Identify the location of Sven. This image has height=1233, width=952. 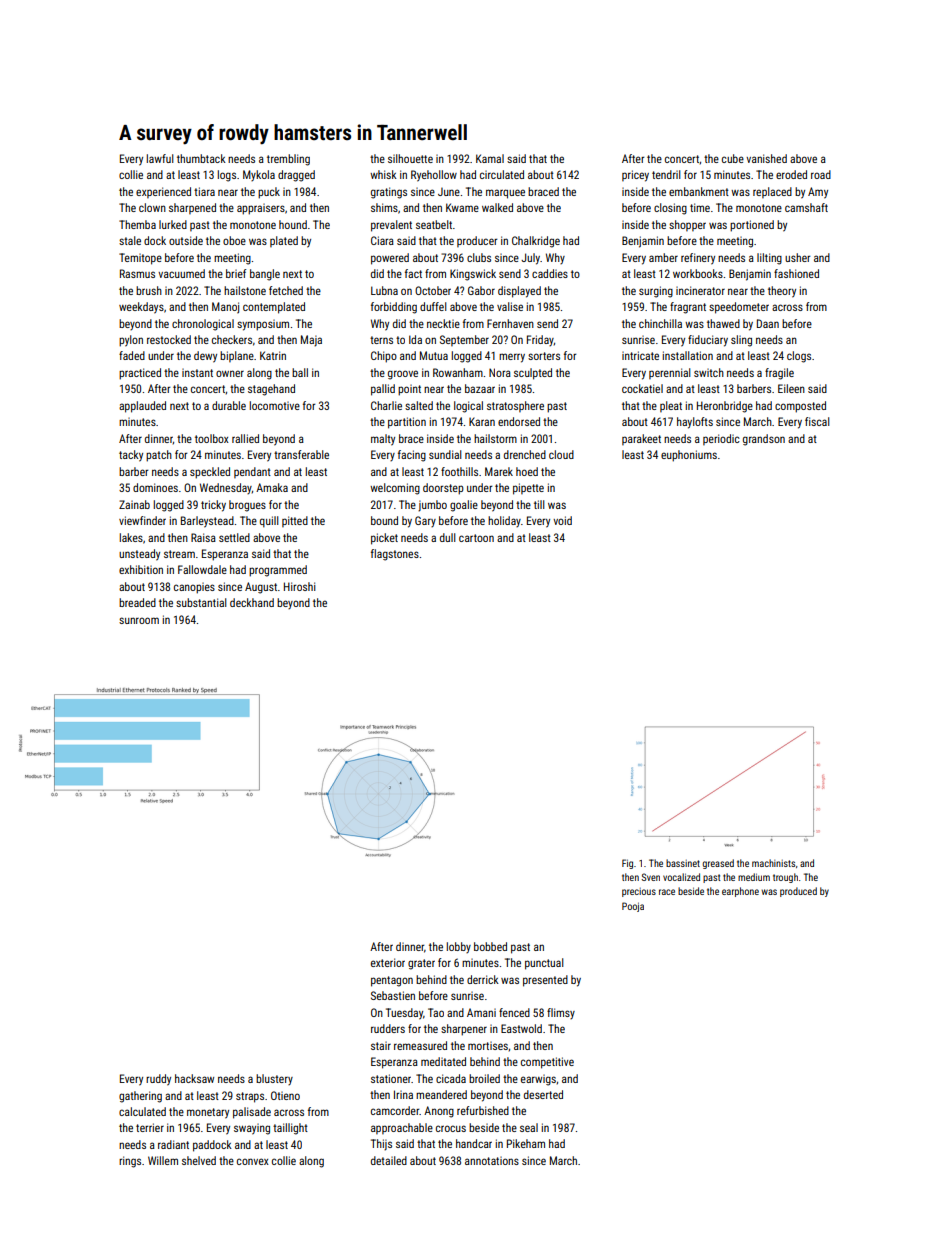
(651, 877).
